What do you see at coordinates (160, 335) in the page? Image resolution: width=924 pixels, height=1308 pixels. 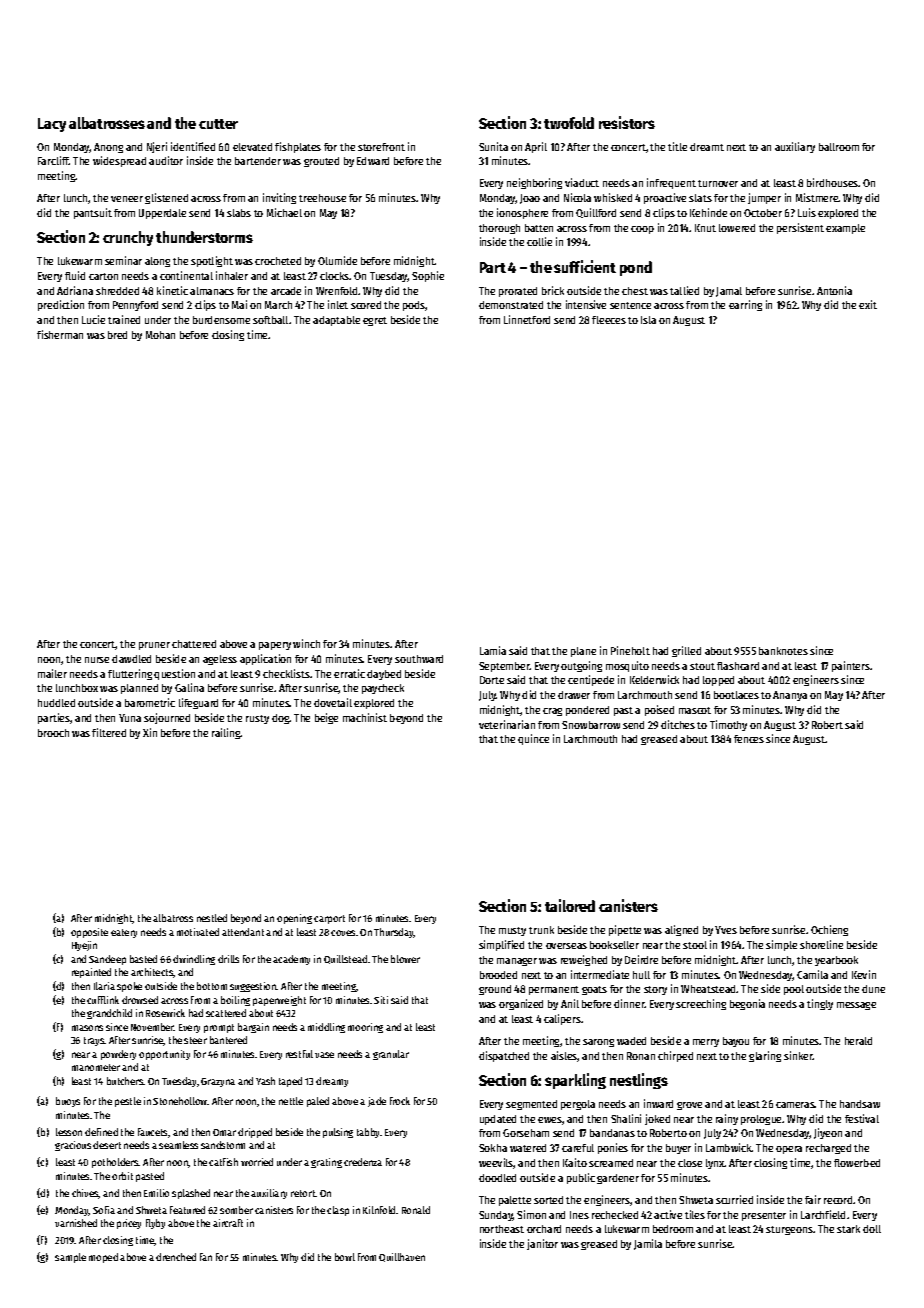 I see `Mohan` at bounding box center [160, 335].
